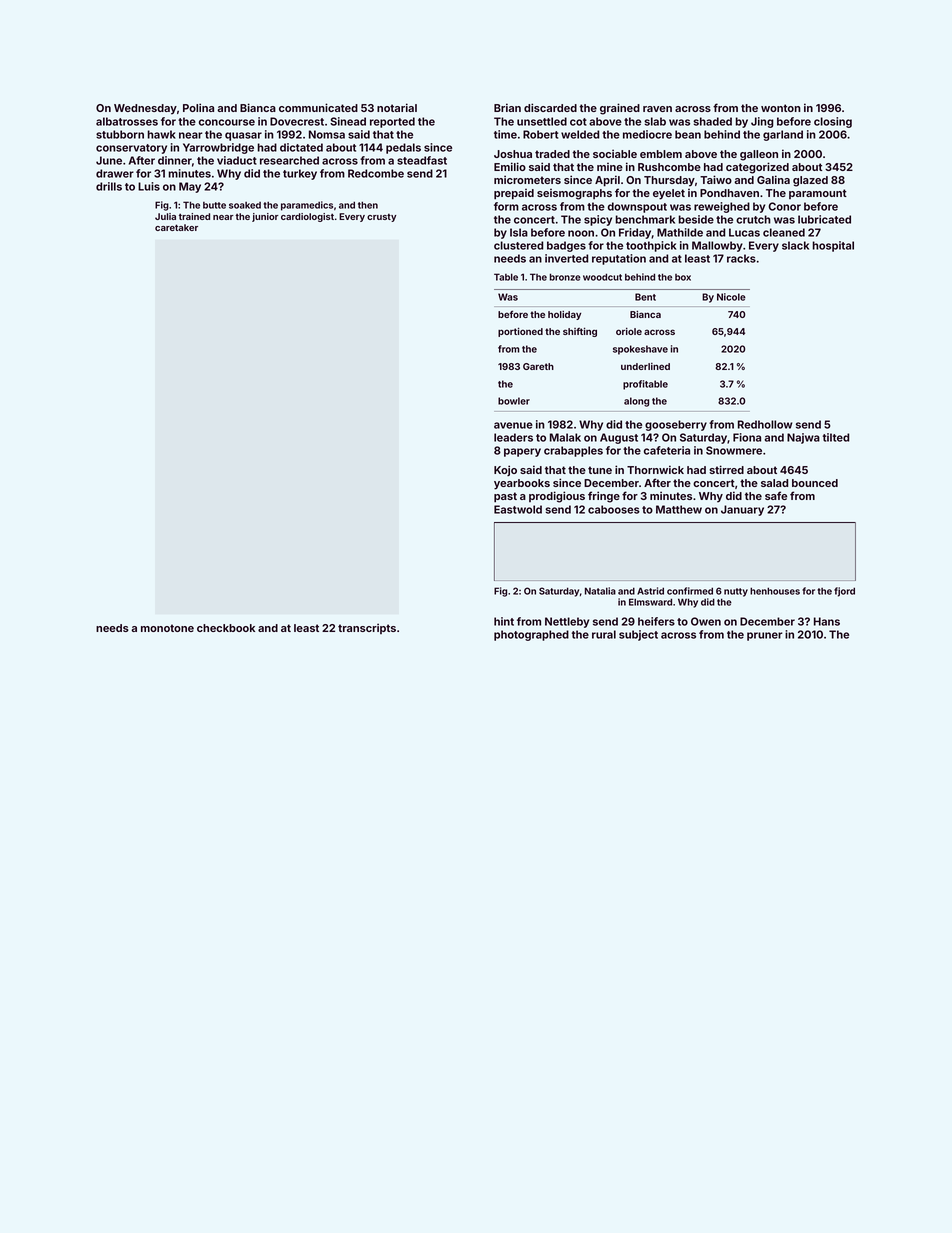 This document has width=952, height=1233. I want to click on Nicole, so click(731, 297).
